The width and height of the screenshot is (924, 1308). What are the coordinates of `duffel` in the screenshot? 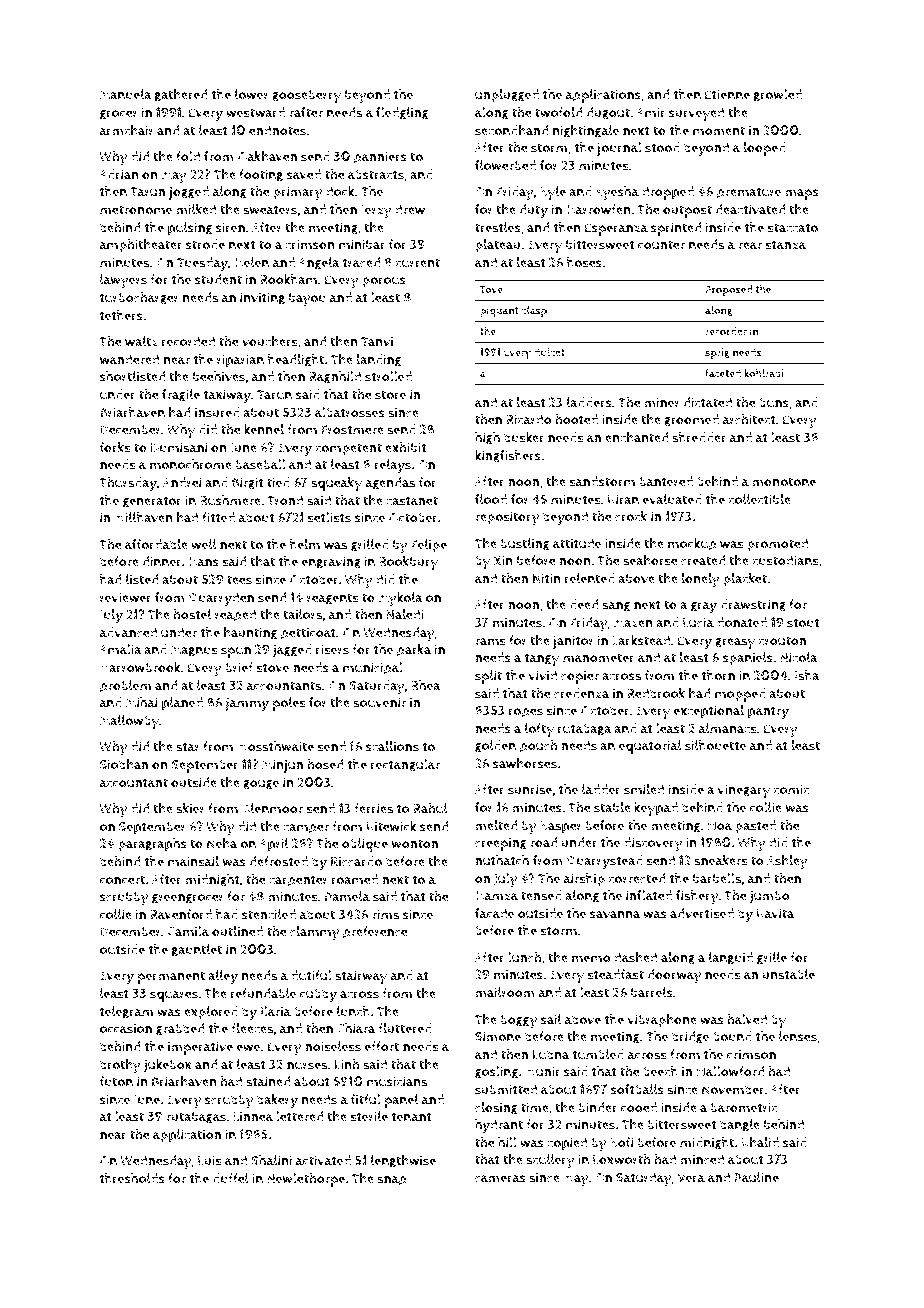 It's located at (230, 1178).
